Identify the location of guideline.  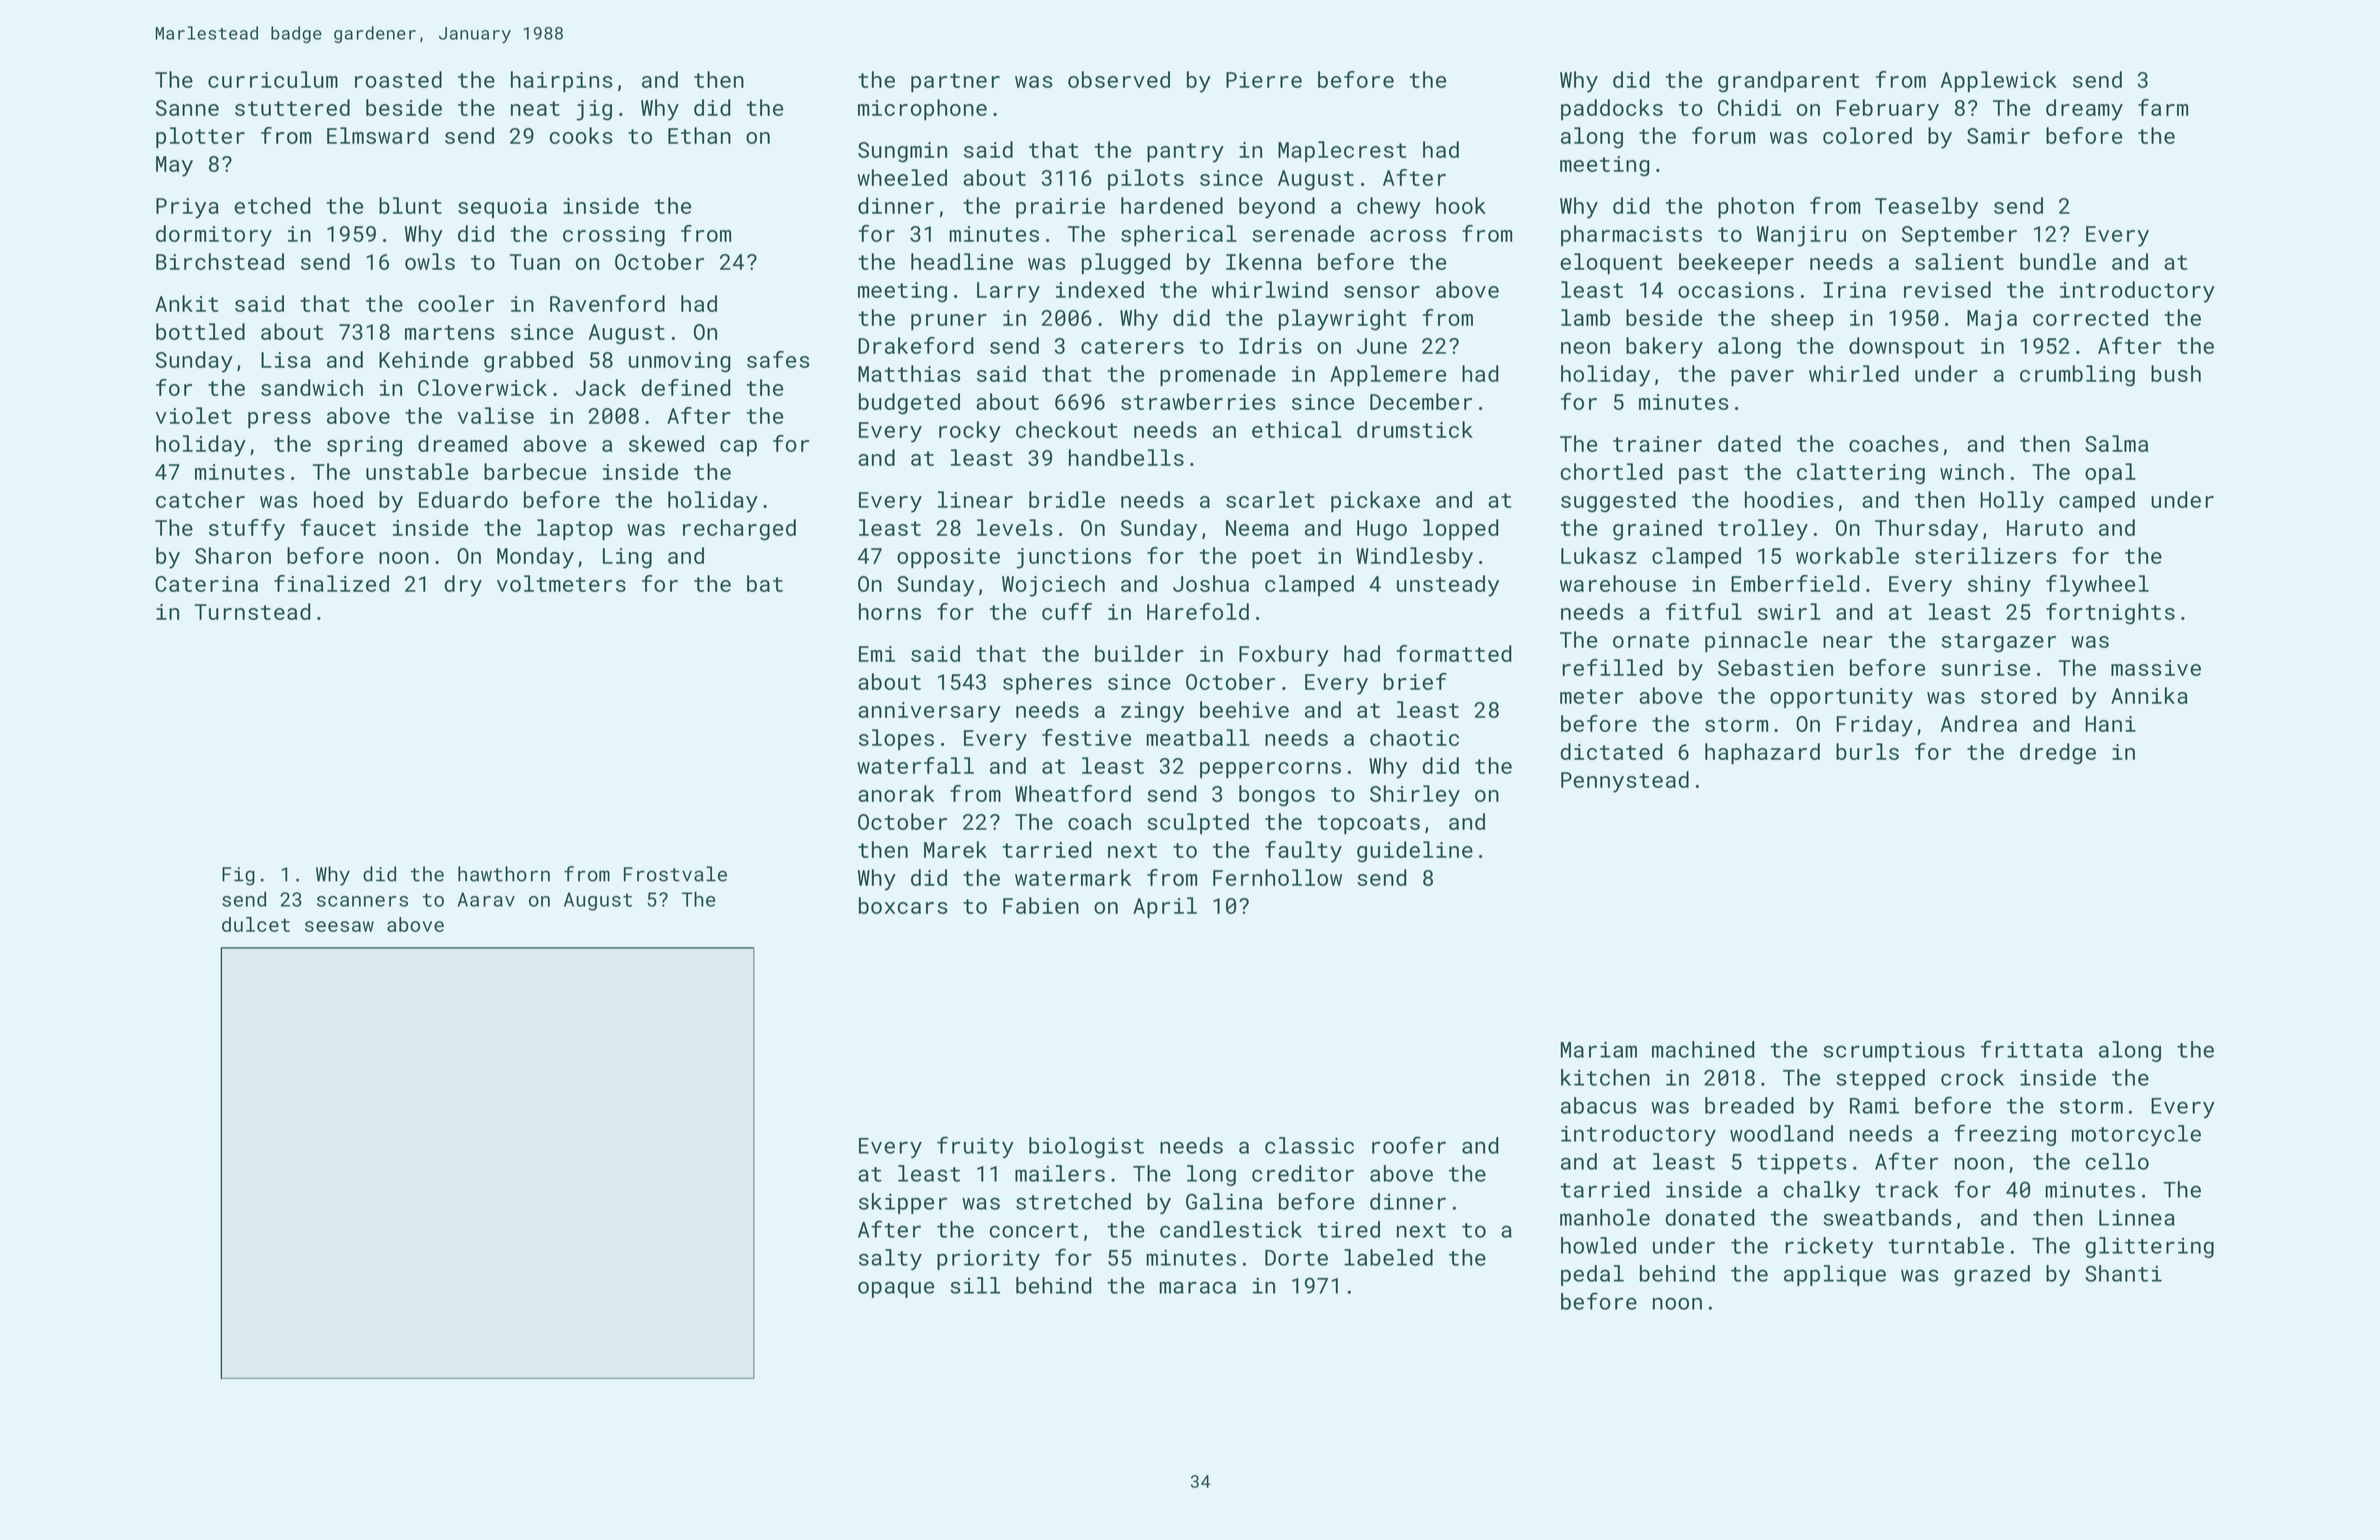
(1415, 852).
